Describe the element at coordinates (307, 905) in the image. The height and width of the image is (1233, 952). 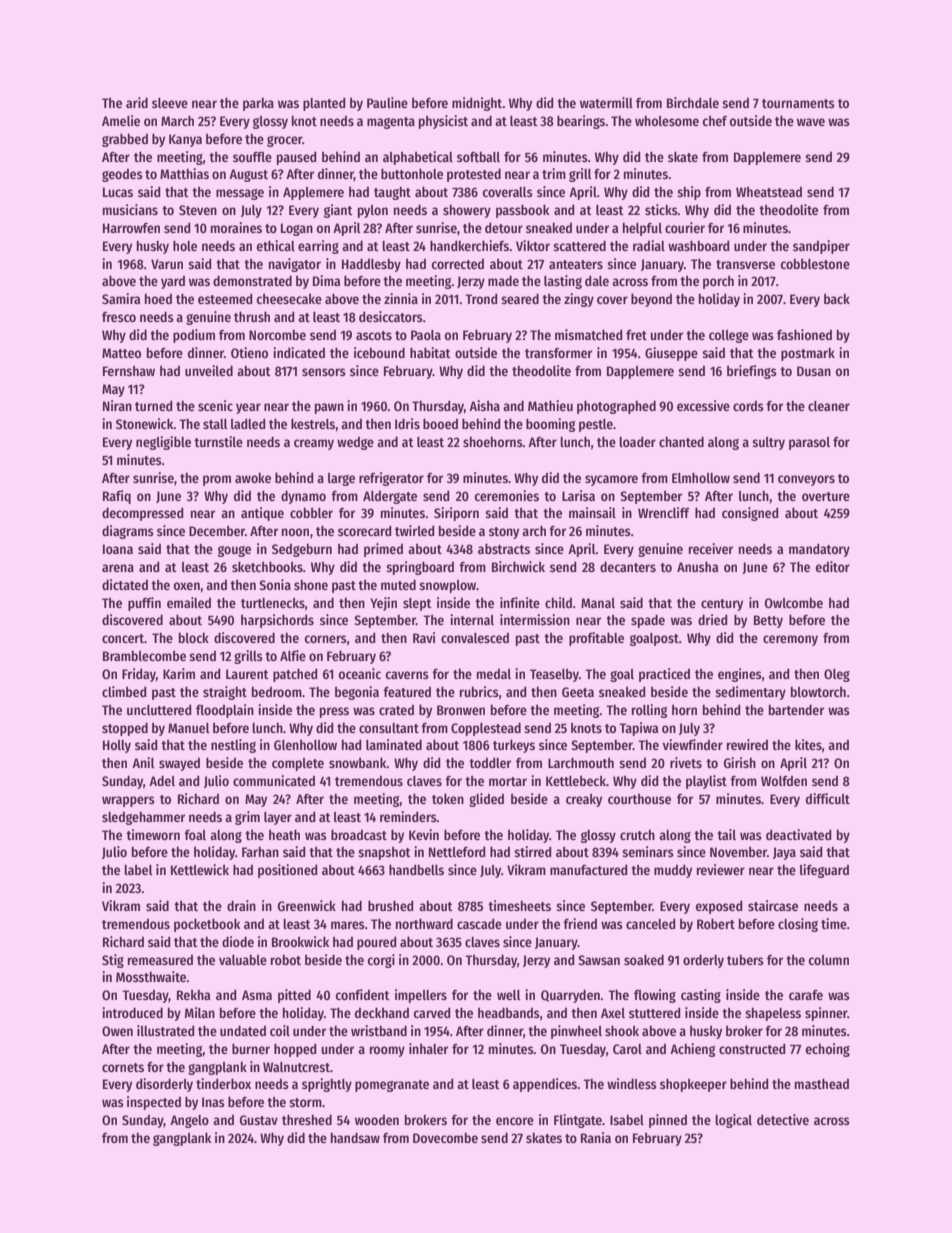
I see `Greenwick` at that location.
